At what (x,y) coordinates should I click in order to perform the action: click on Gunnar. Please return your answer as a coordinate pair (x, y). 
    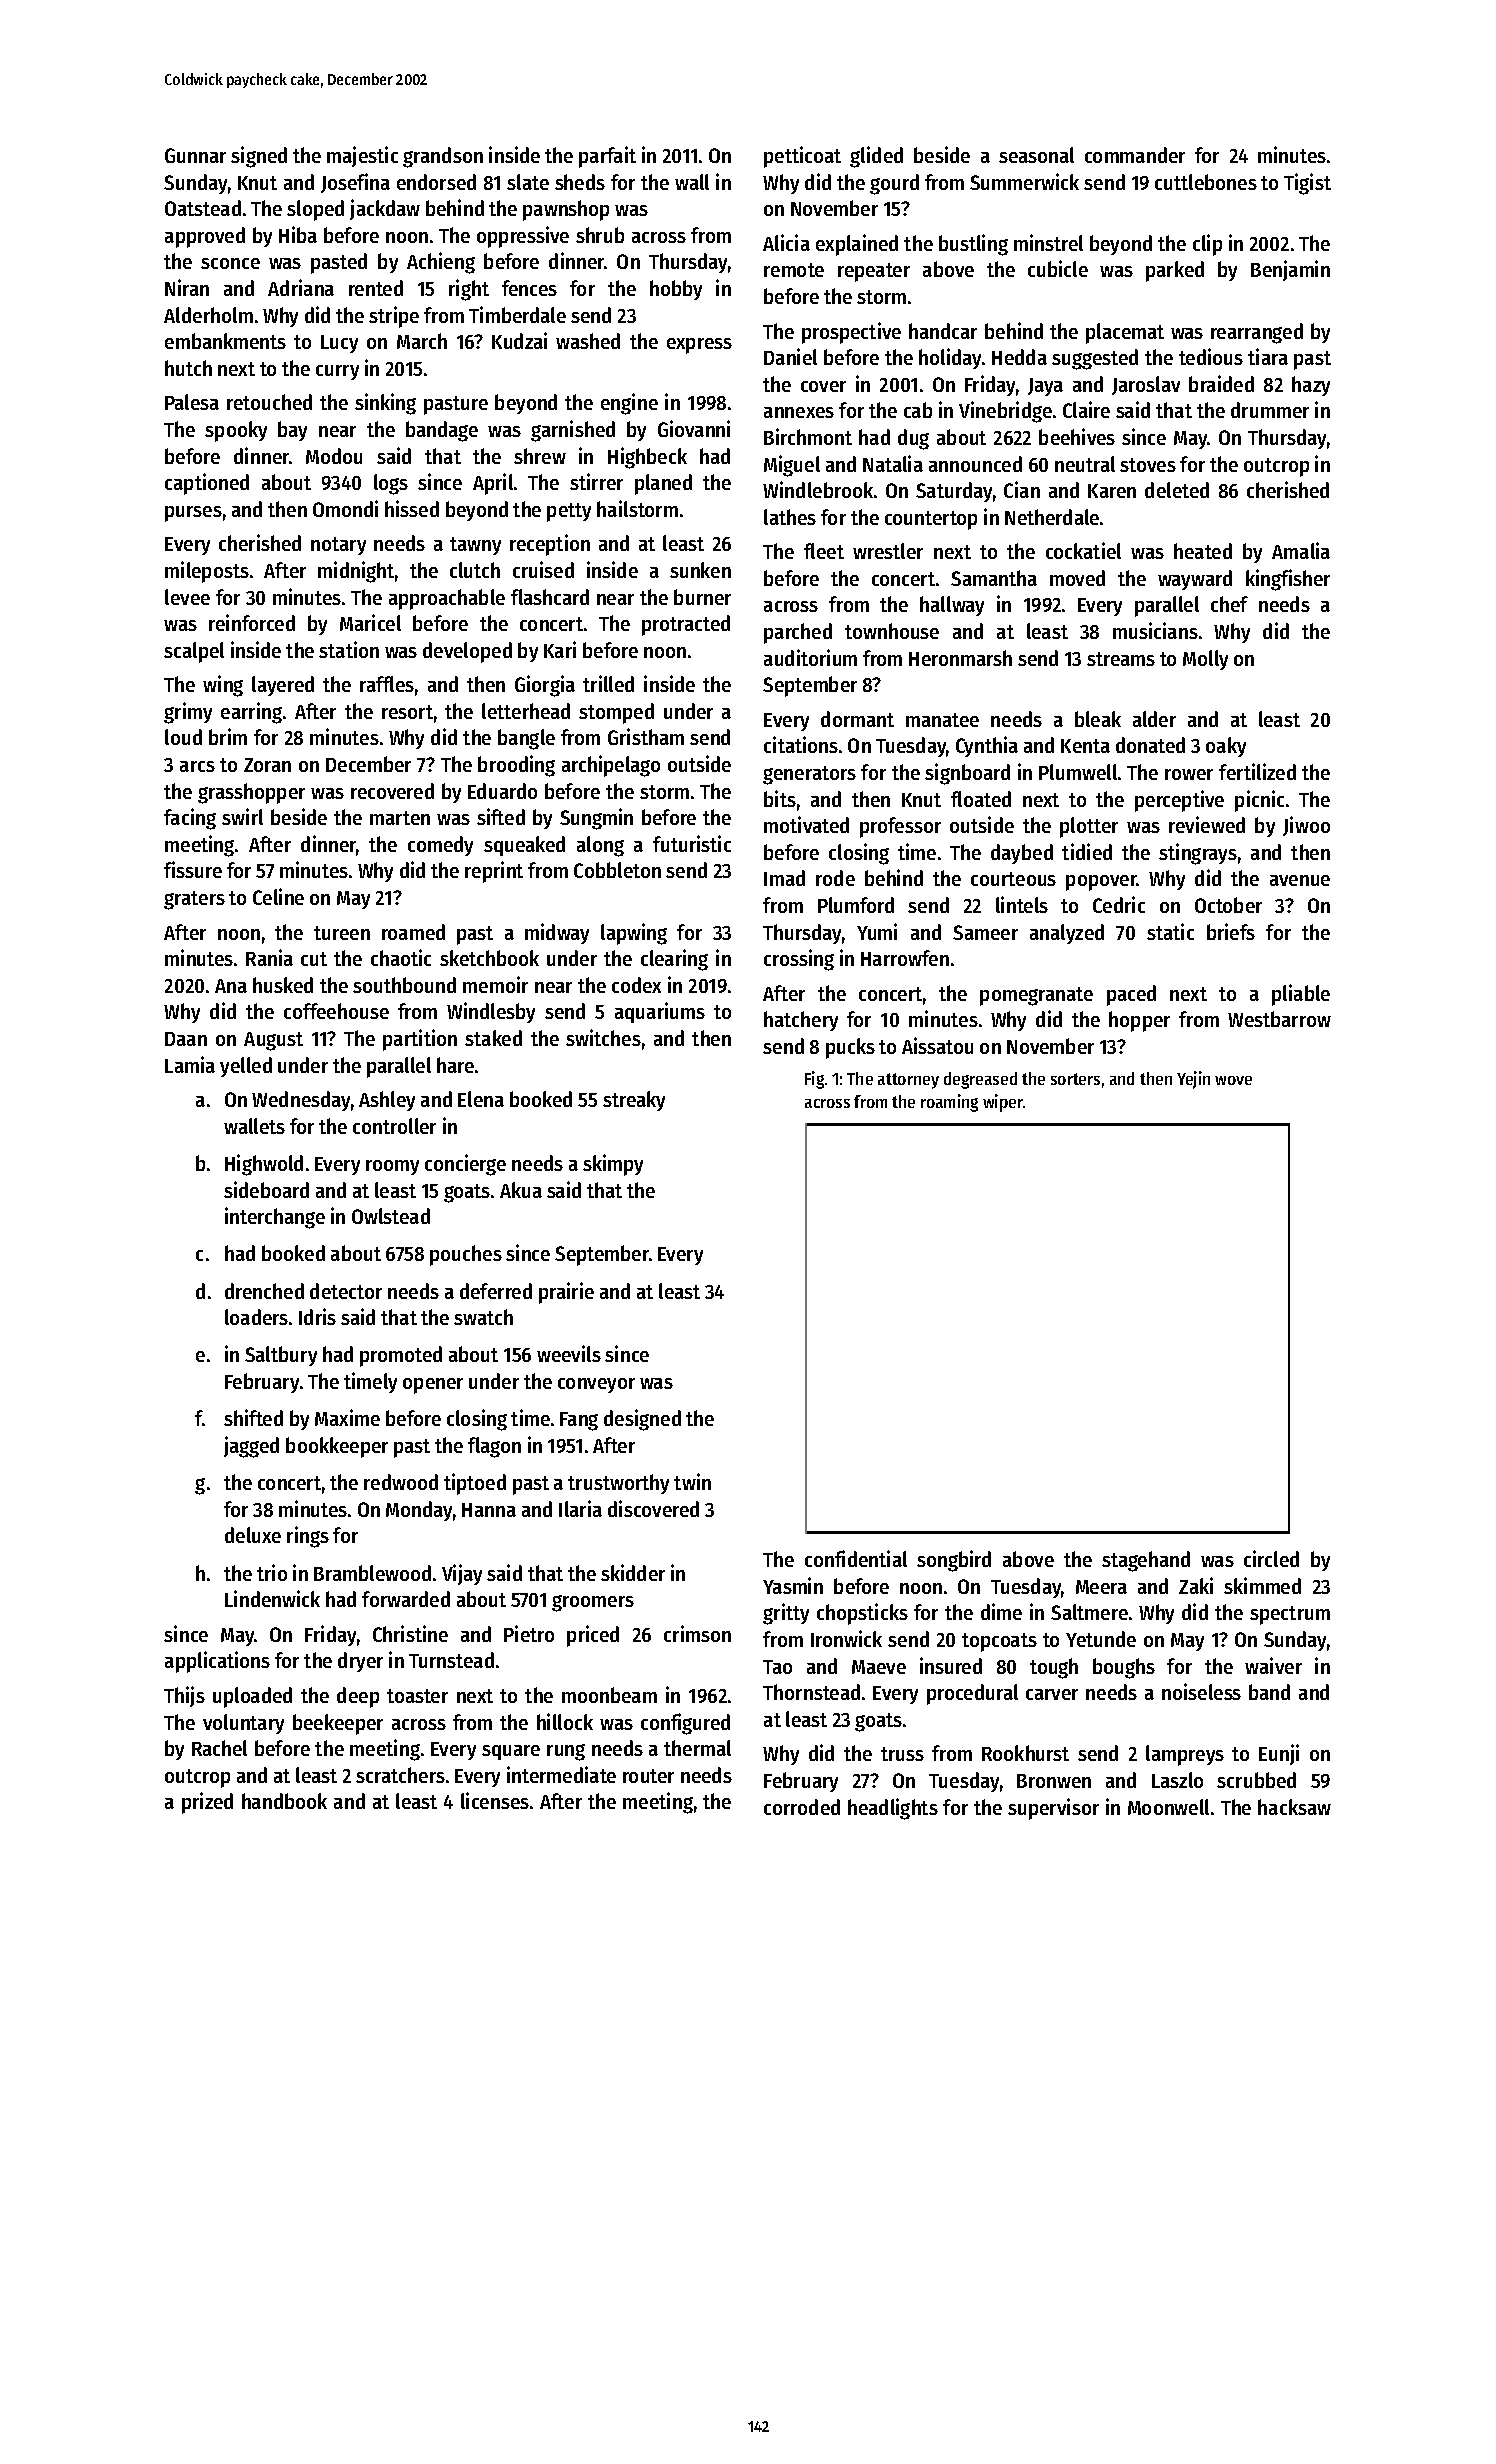
    Looking at the image, I should click on (195, 155).
